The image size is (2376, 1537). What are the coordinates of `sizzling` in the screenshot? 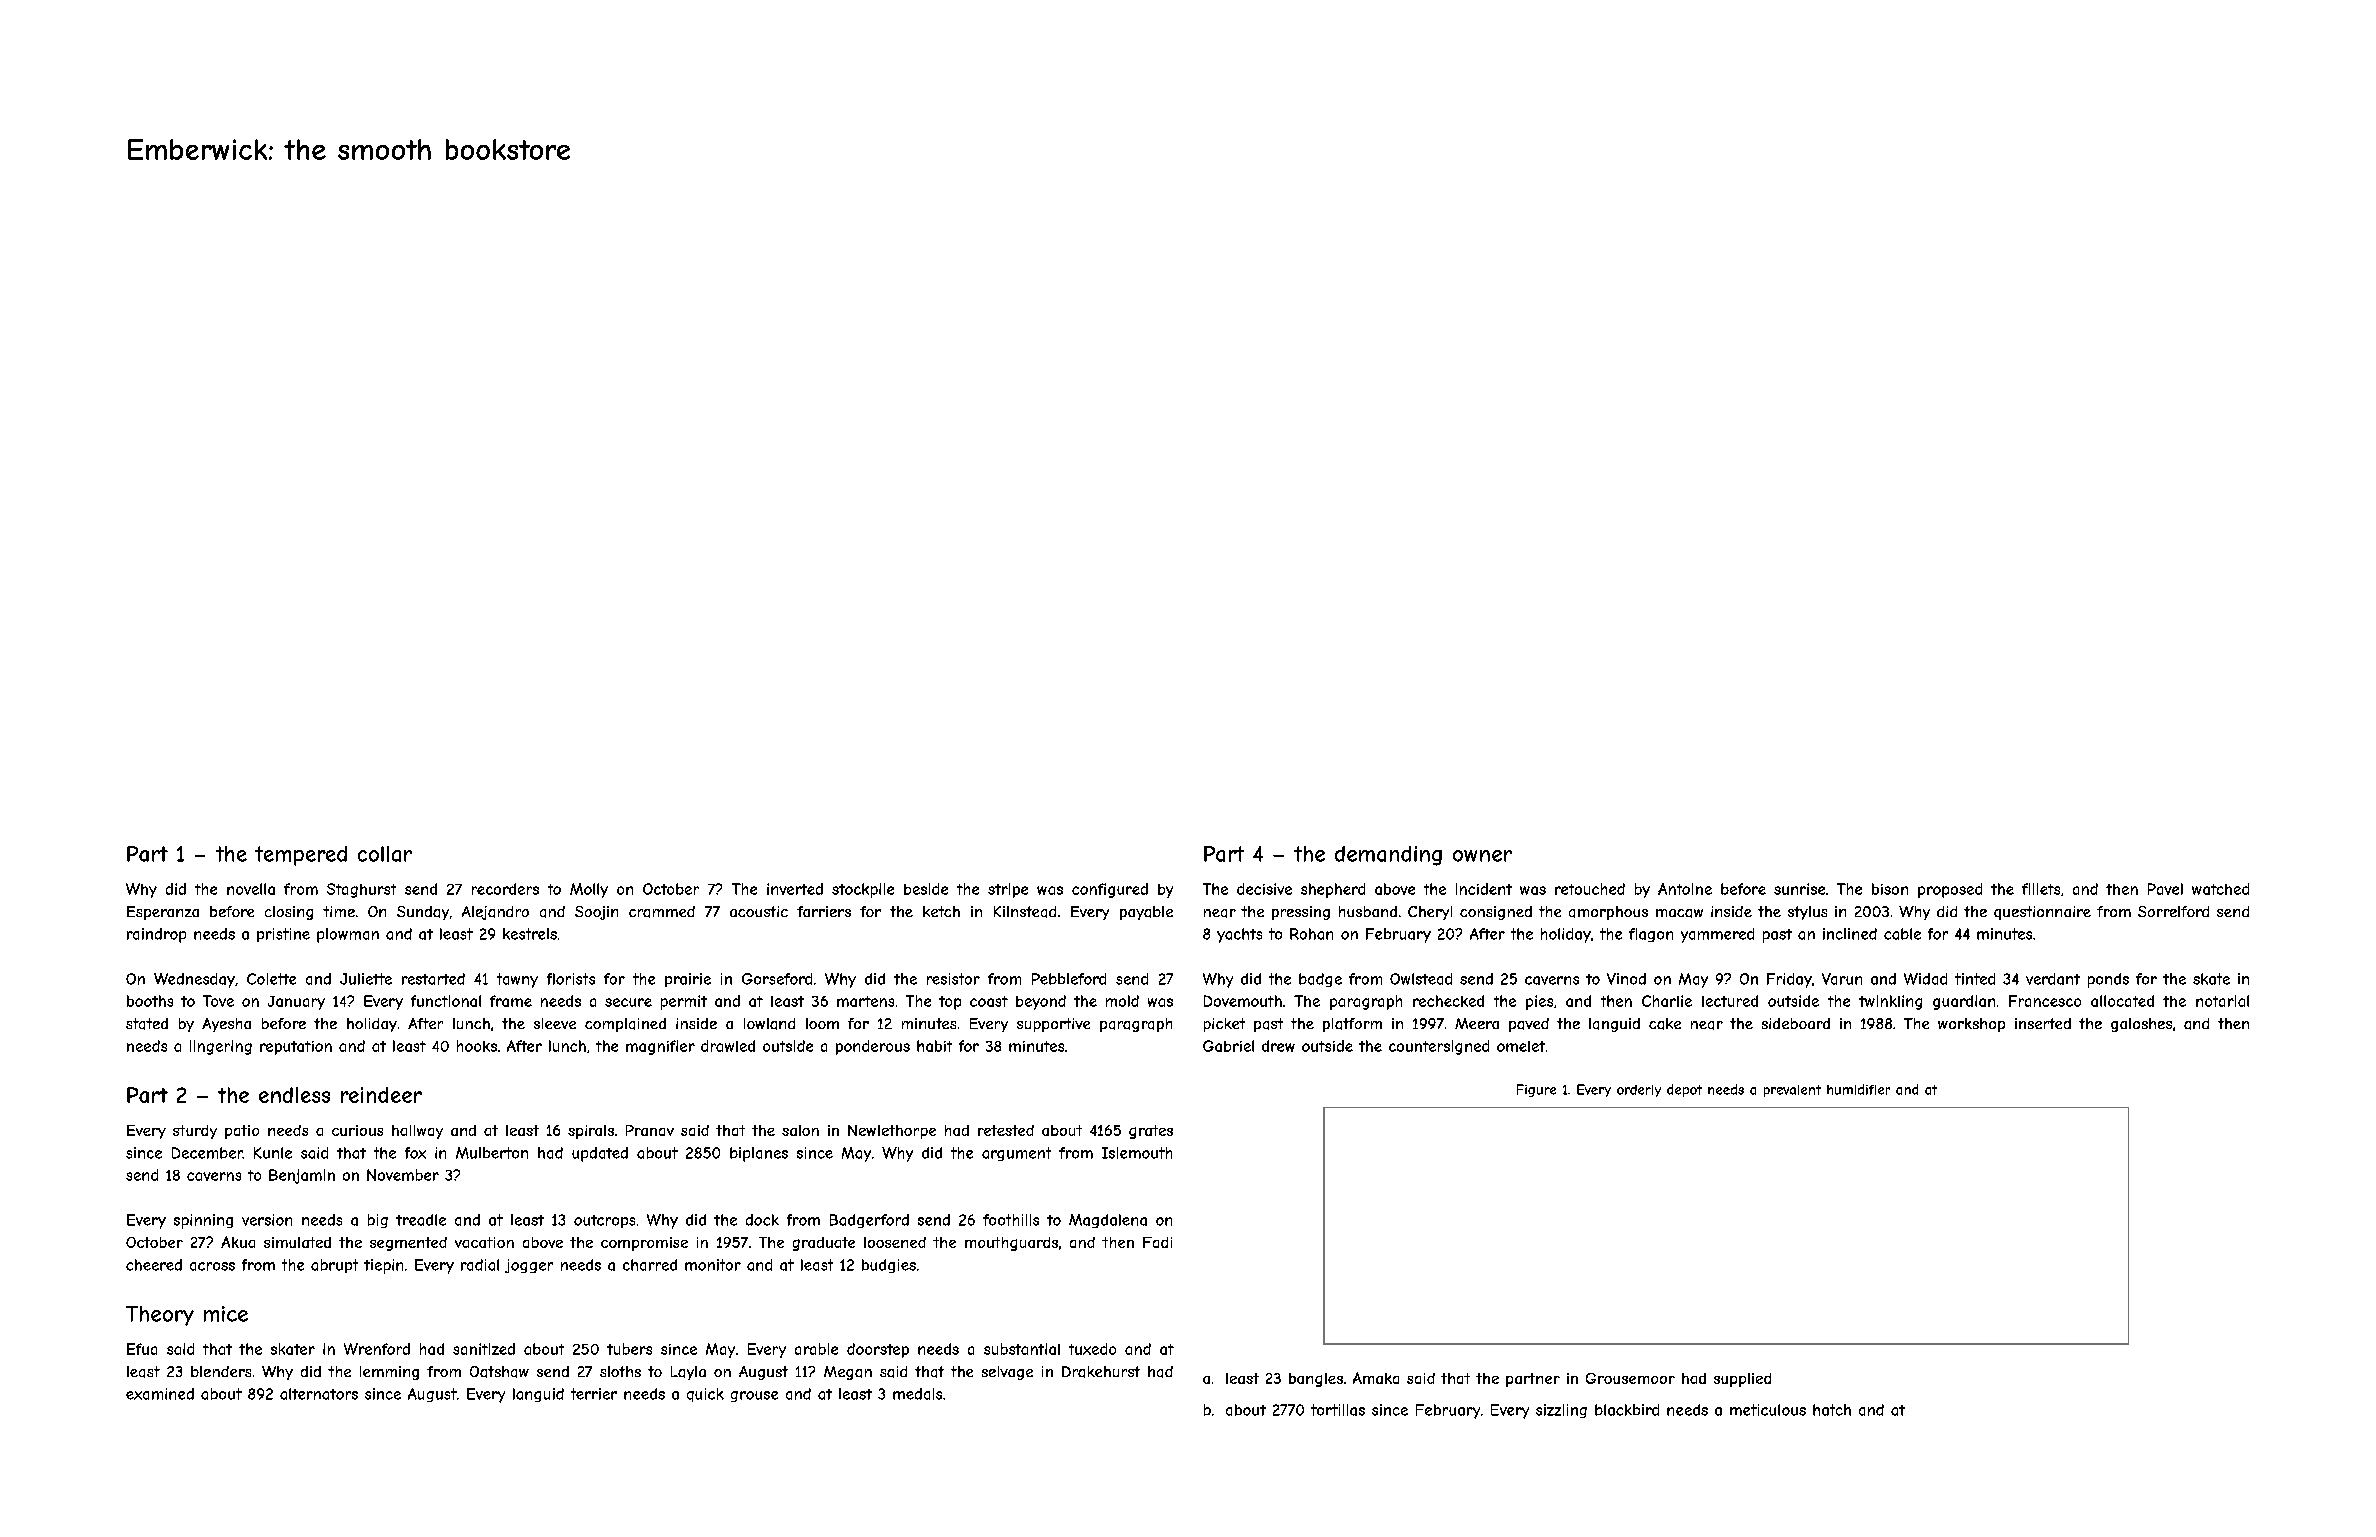 It's located at (1561, 1411).
